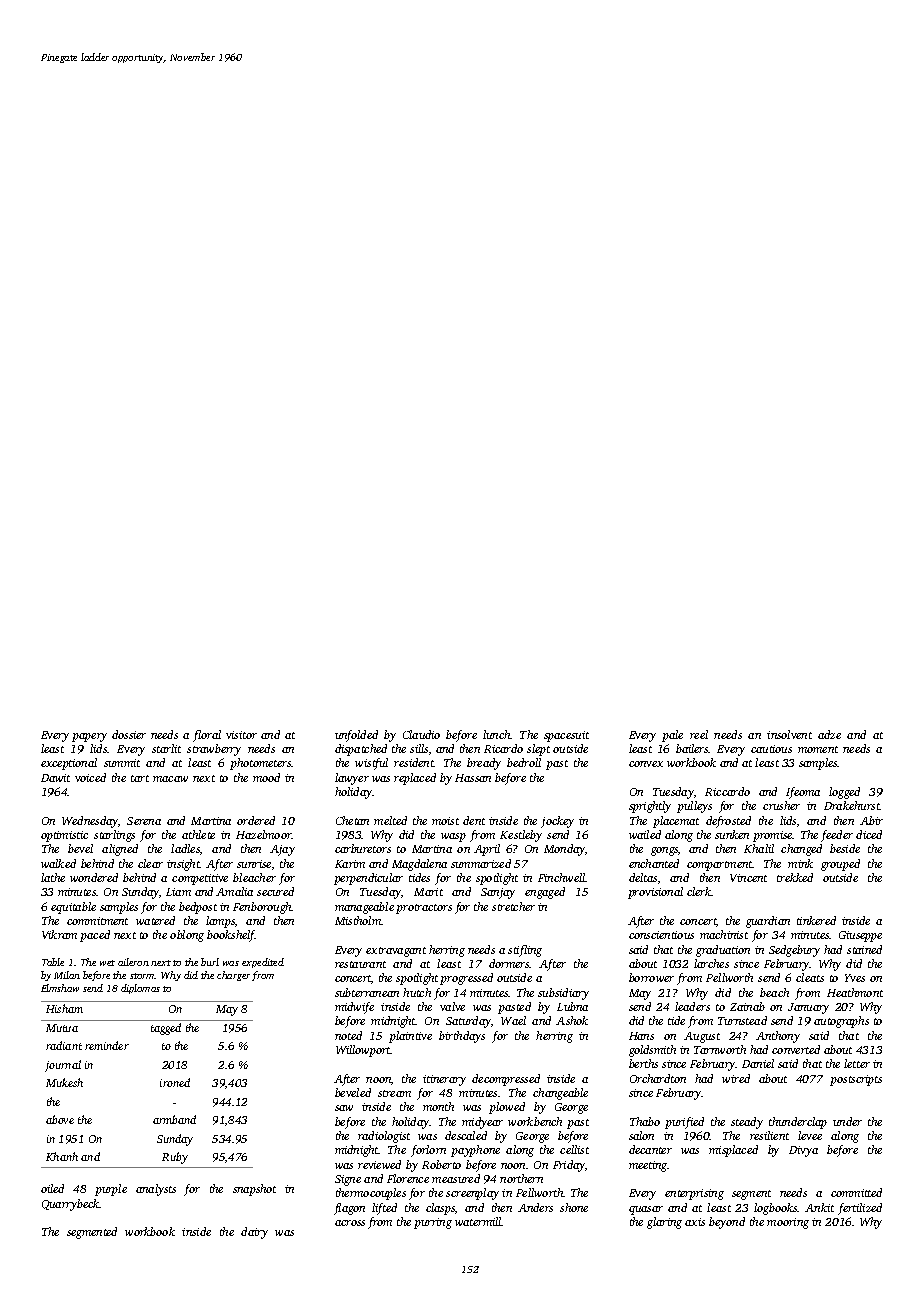  Describe the element at coordinates (256, 820) in the screenshot. I see `ordered` at that location.
